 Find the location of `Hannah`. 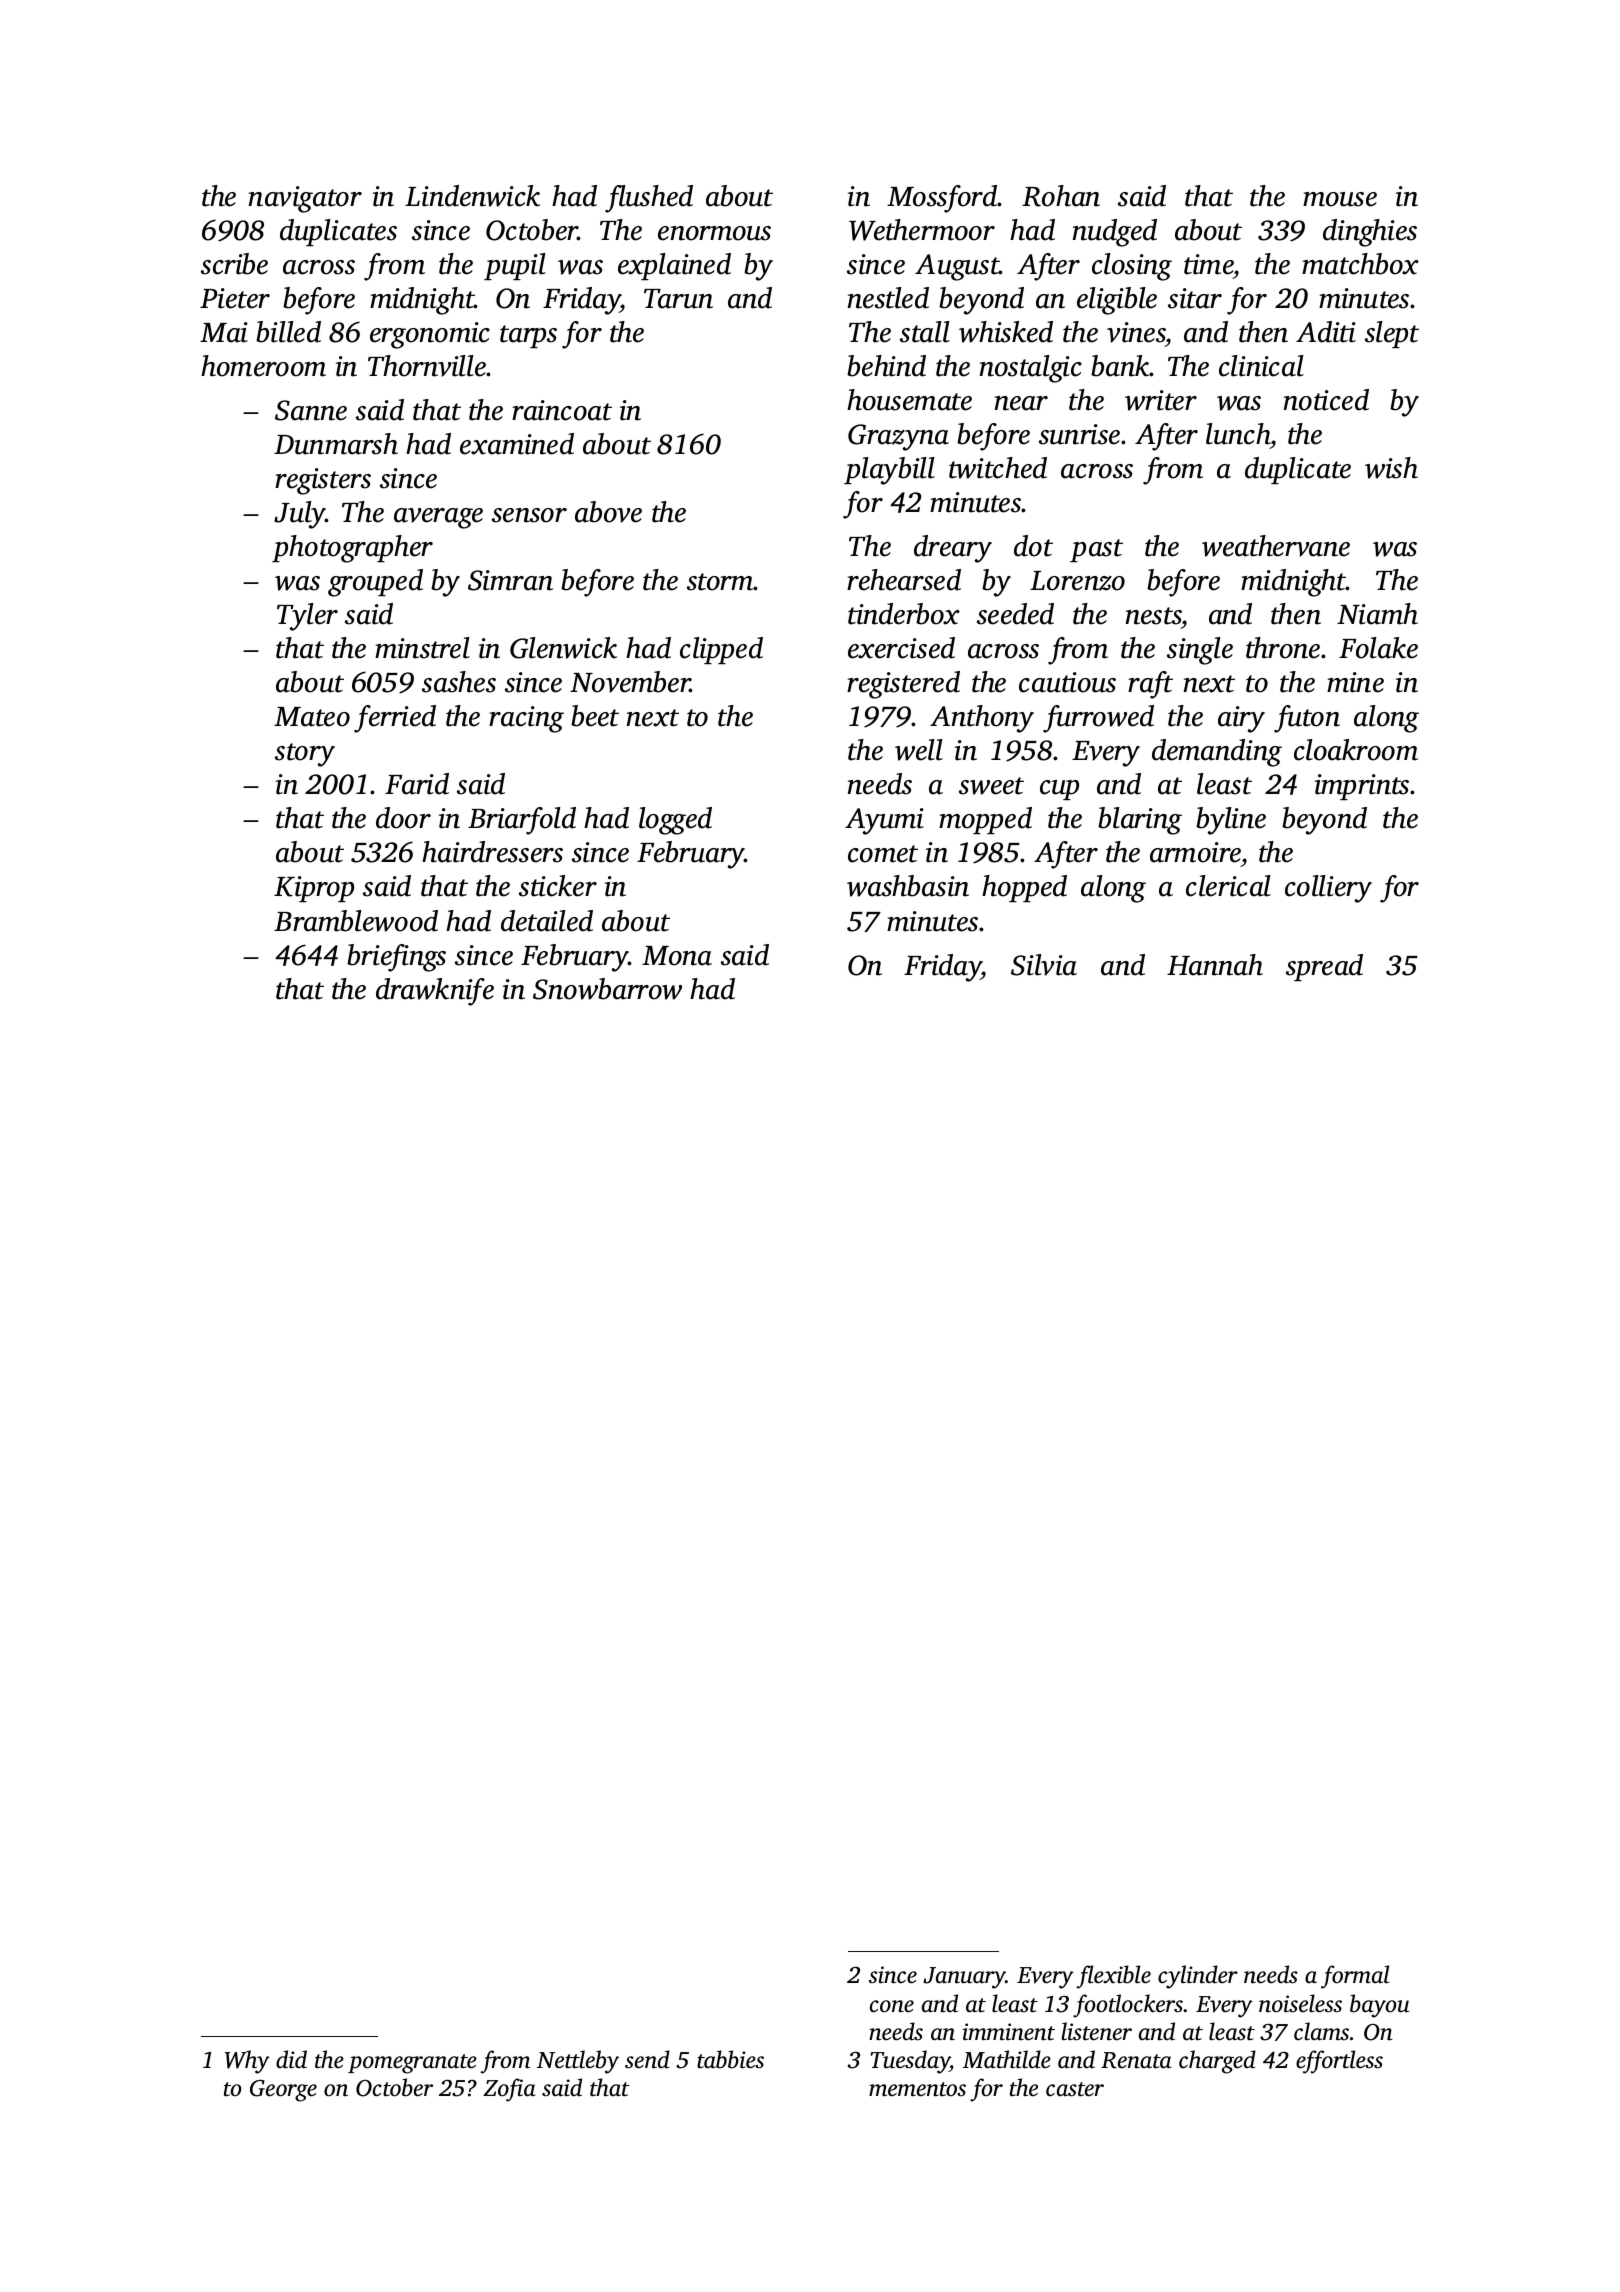

Hannah is located at coordinates (1215, 965).
